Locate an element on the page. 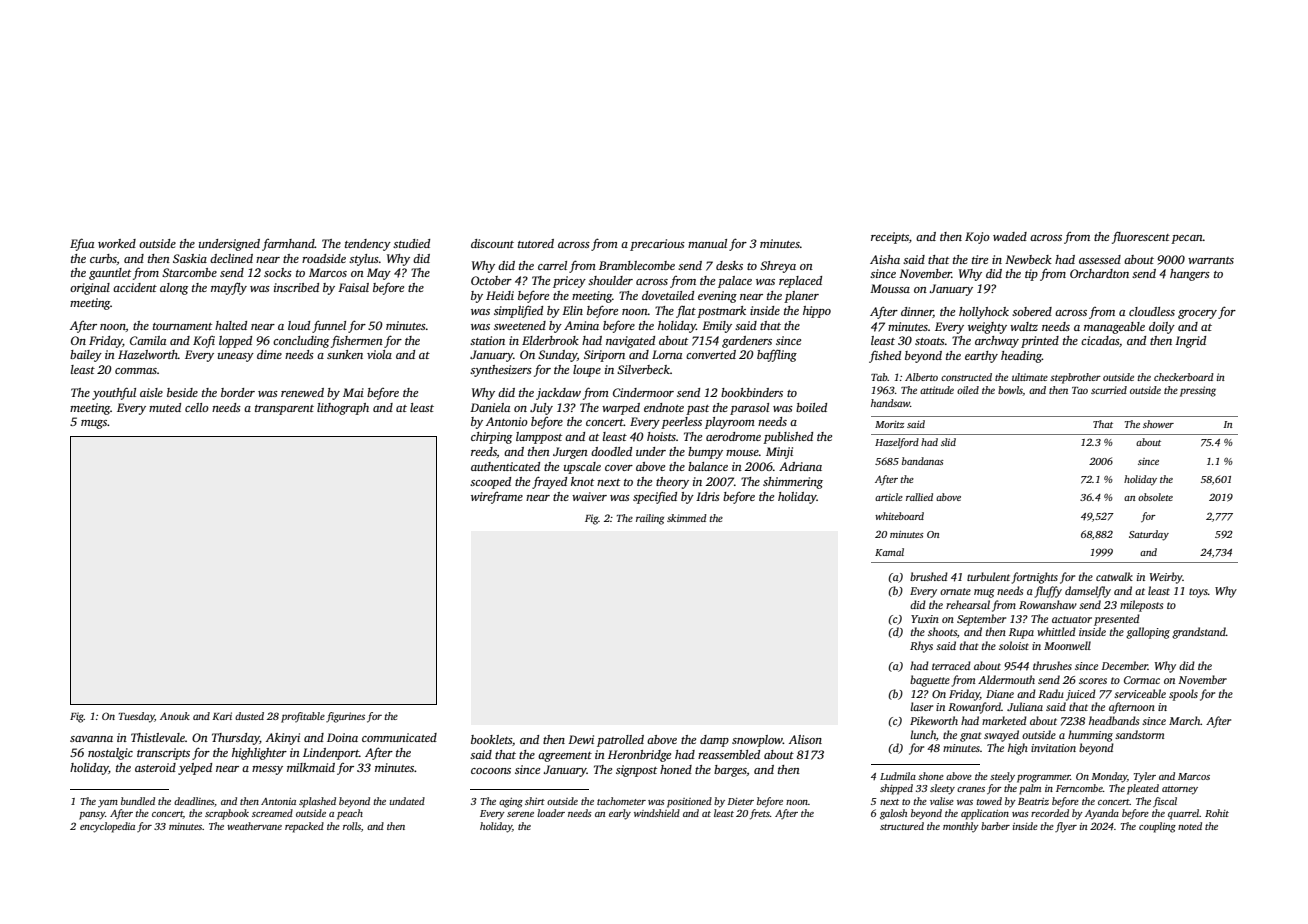  obsolete is located at coordinates (1155, 497).
